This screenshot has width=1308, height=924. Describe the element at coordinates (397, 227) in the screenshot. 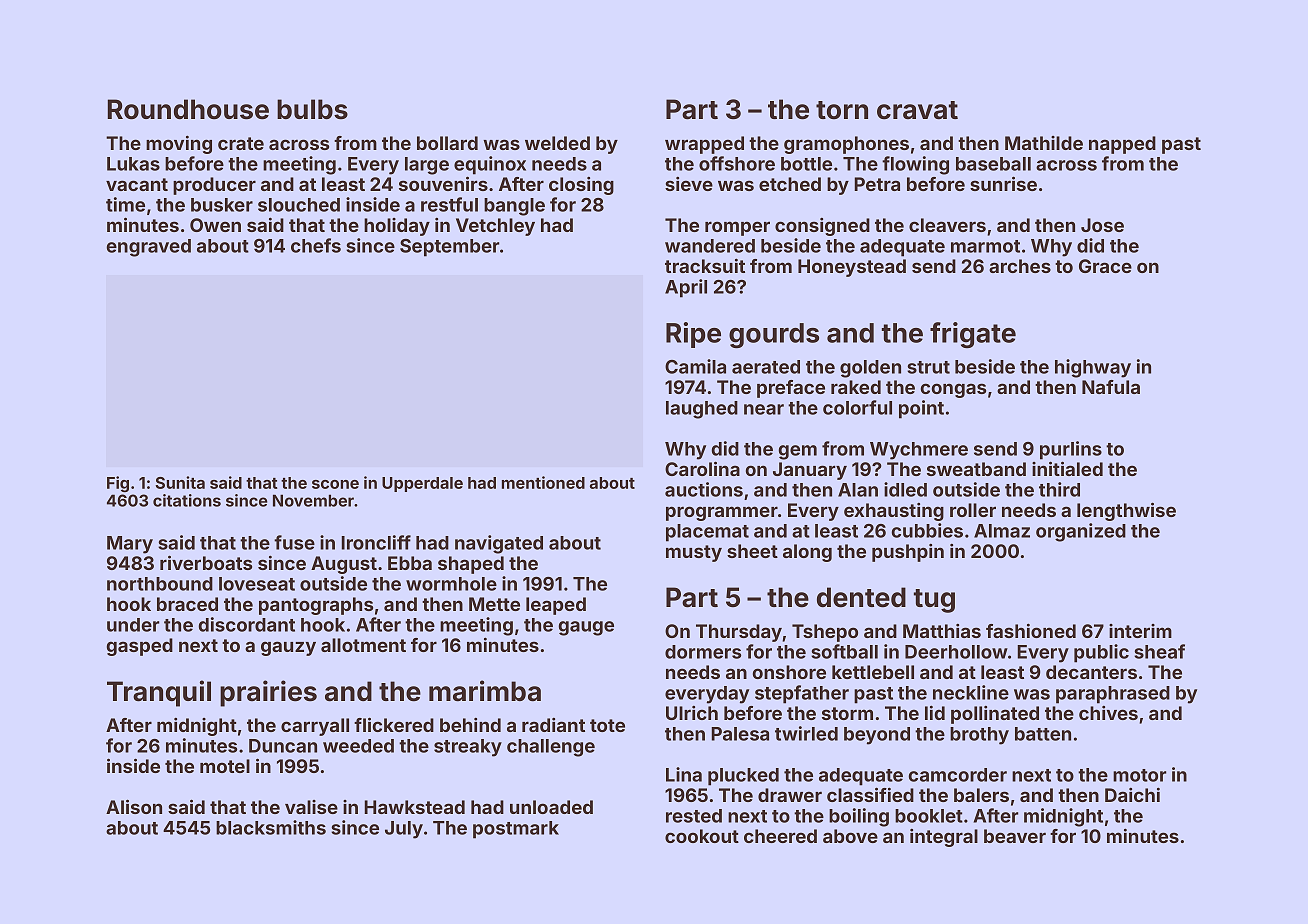

I see `holiday` at that location.
